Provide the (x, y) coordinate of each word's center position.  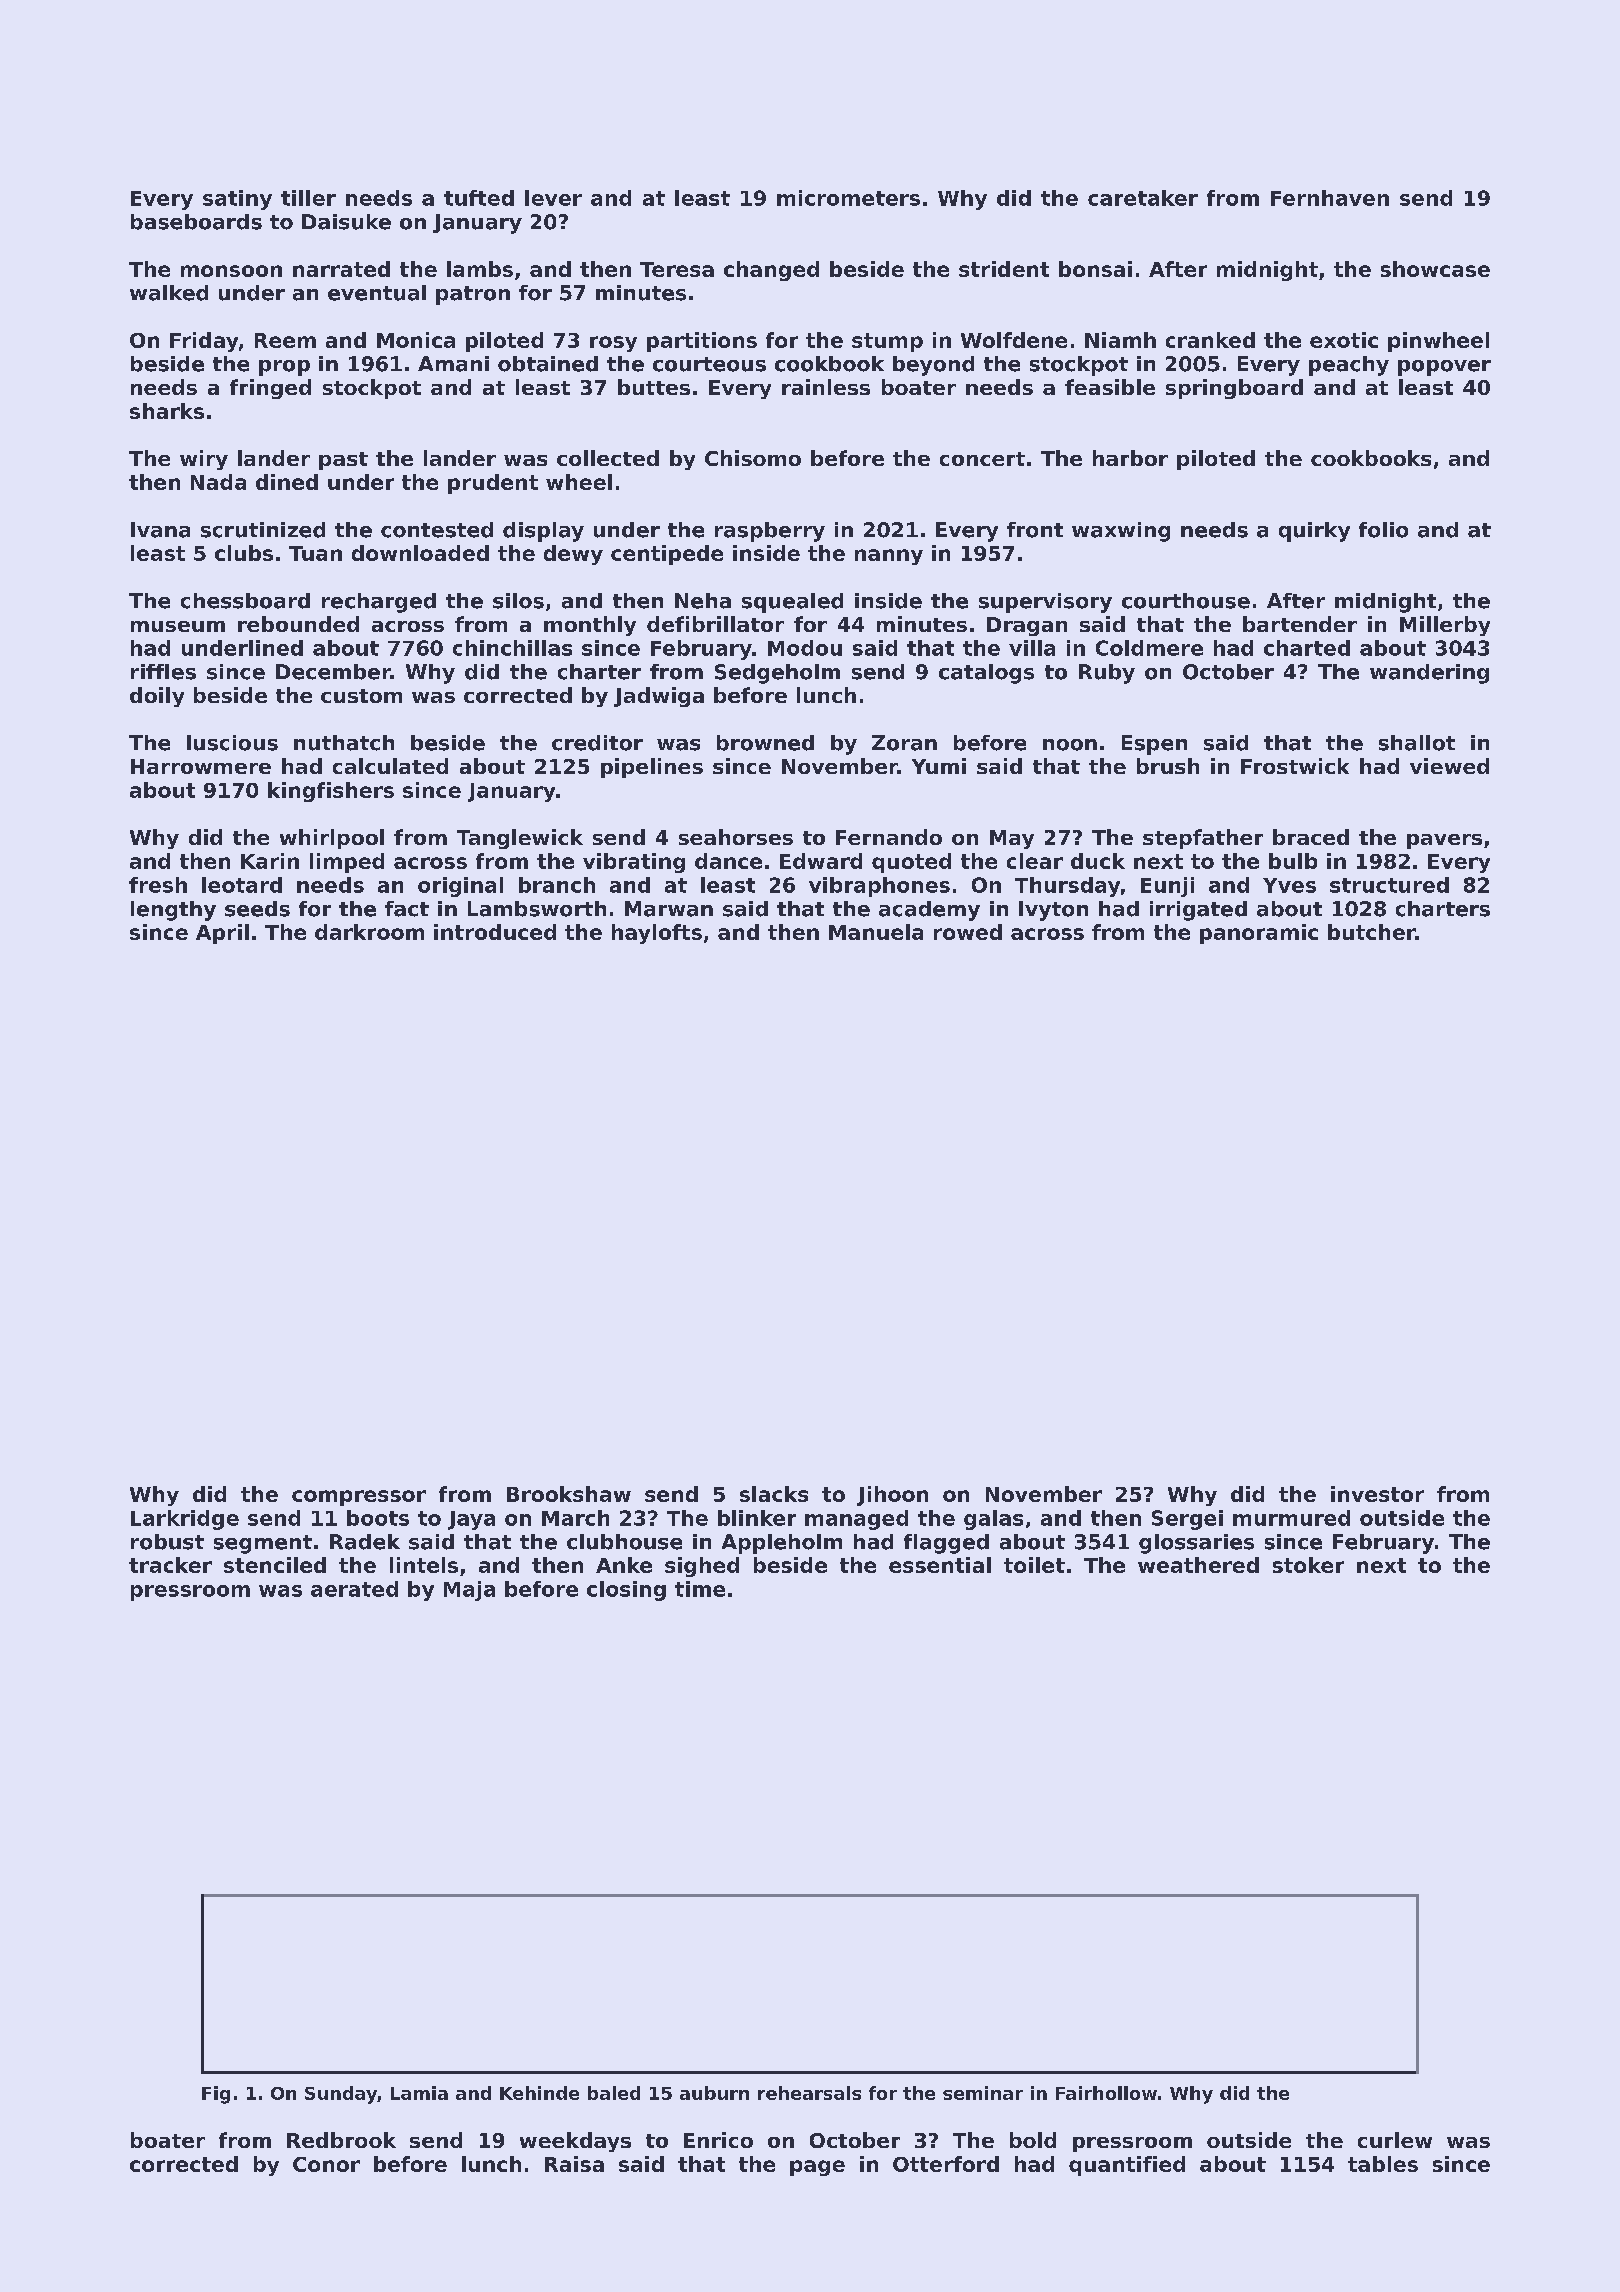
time (700, 1589)
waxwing (1121, 532)
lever (553, 198)
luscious (232, 743)
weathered (1198, 1565)
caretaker (1143, 198)
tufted (479, 198)
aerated (354, 1589)
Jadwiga (659, 697)
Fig (216, 2095)
